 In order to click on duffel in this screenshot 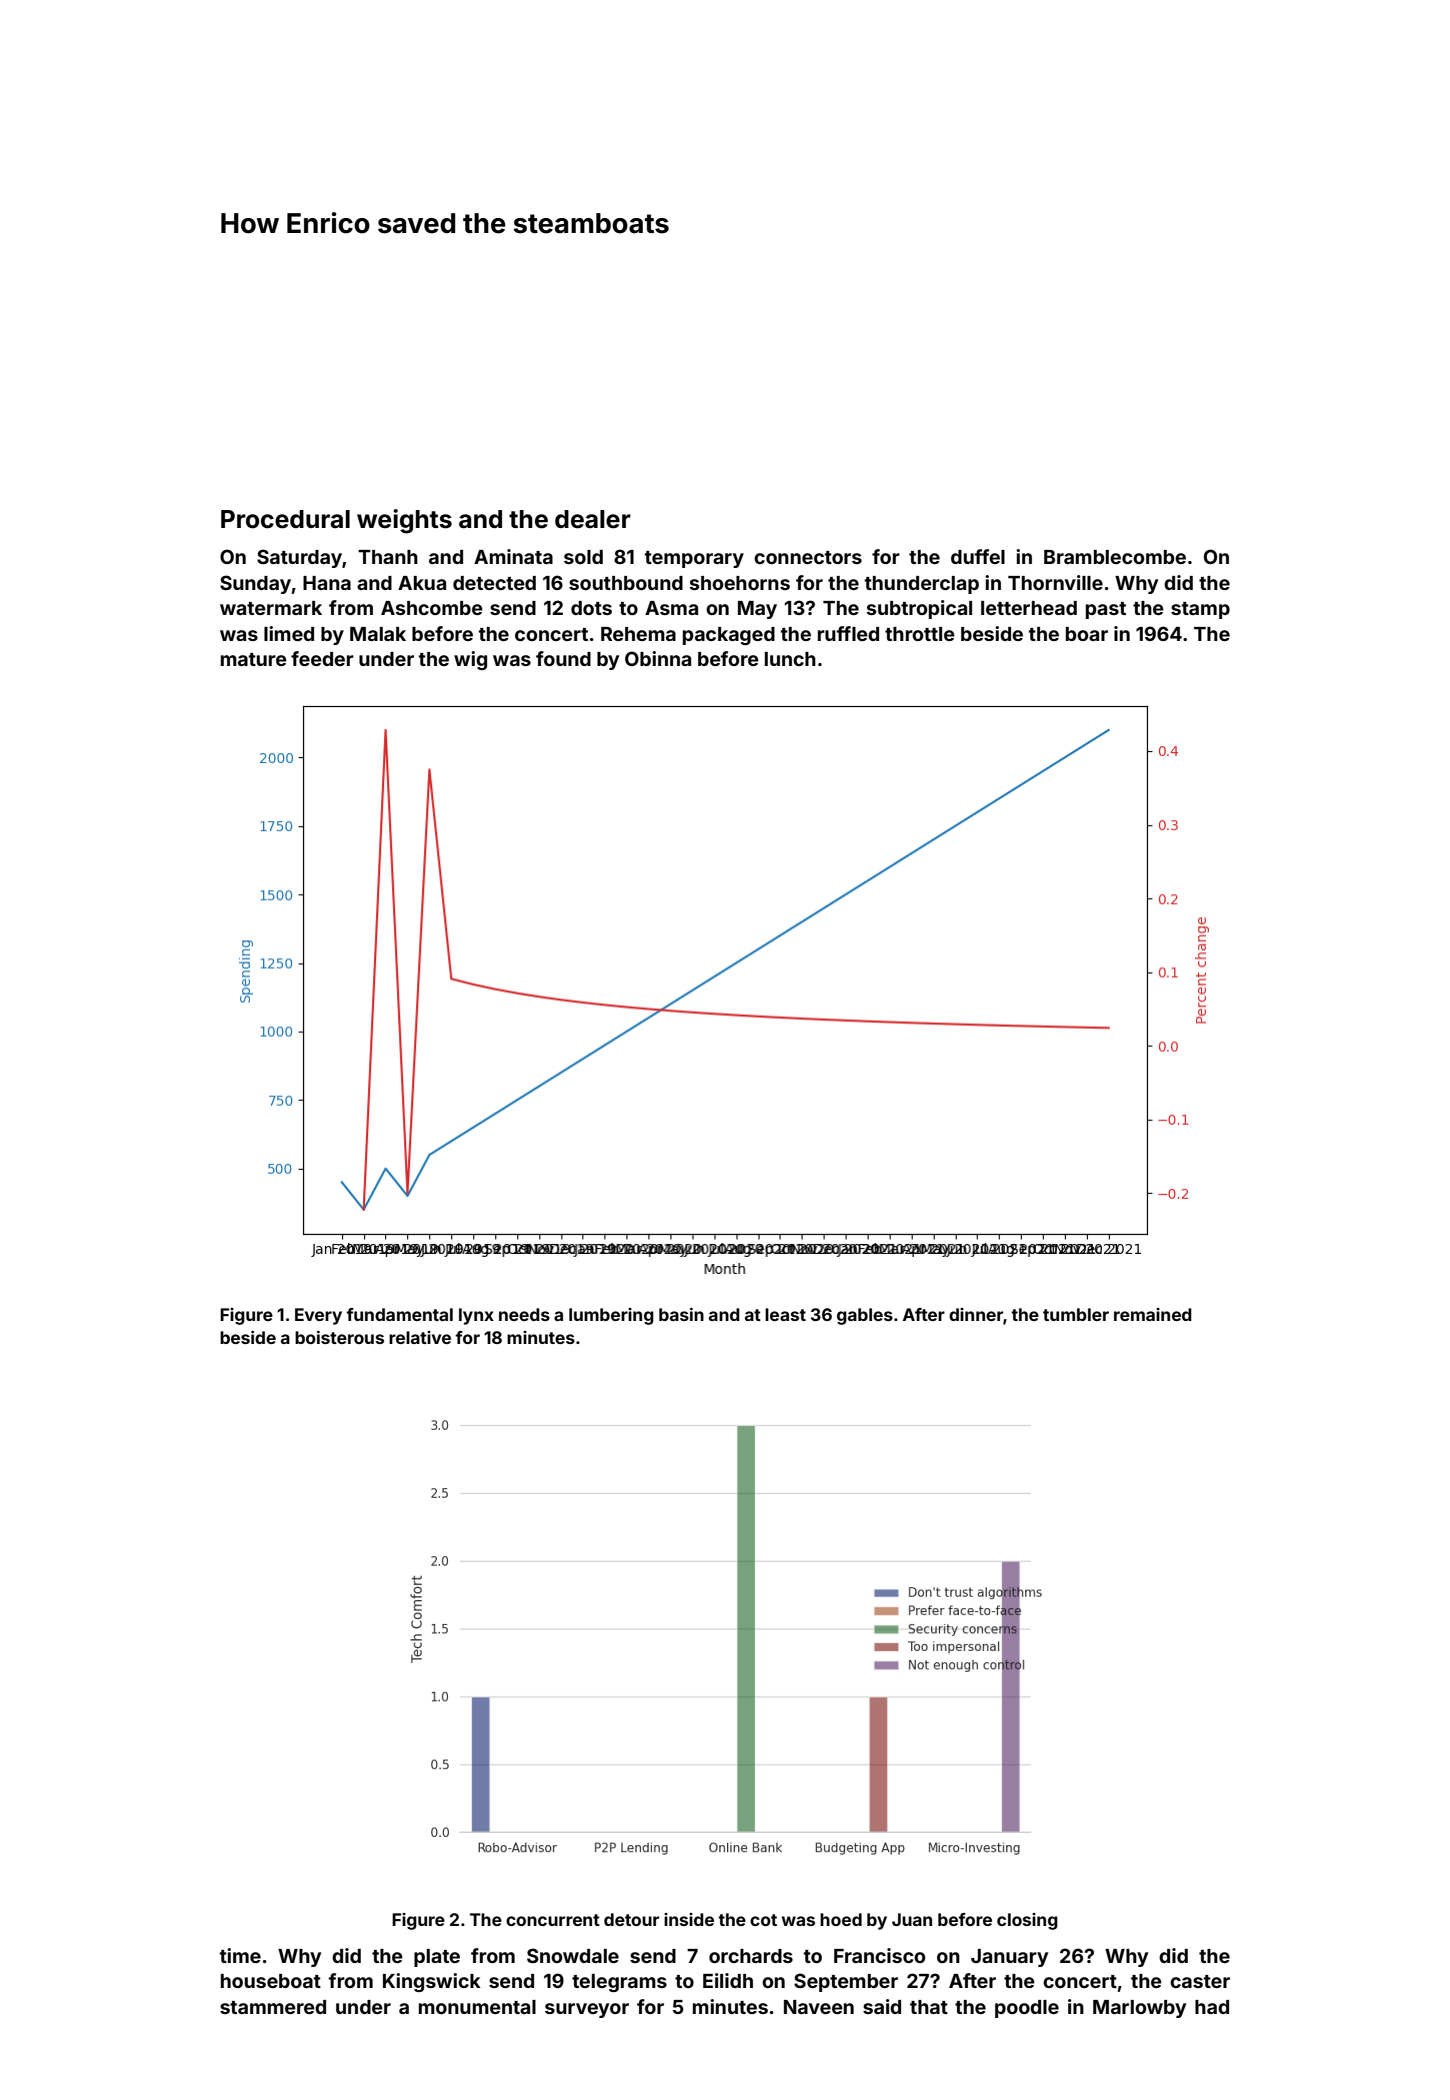, I will do `click(978, 556)`.
